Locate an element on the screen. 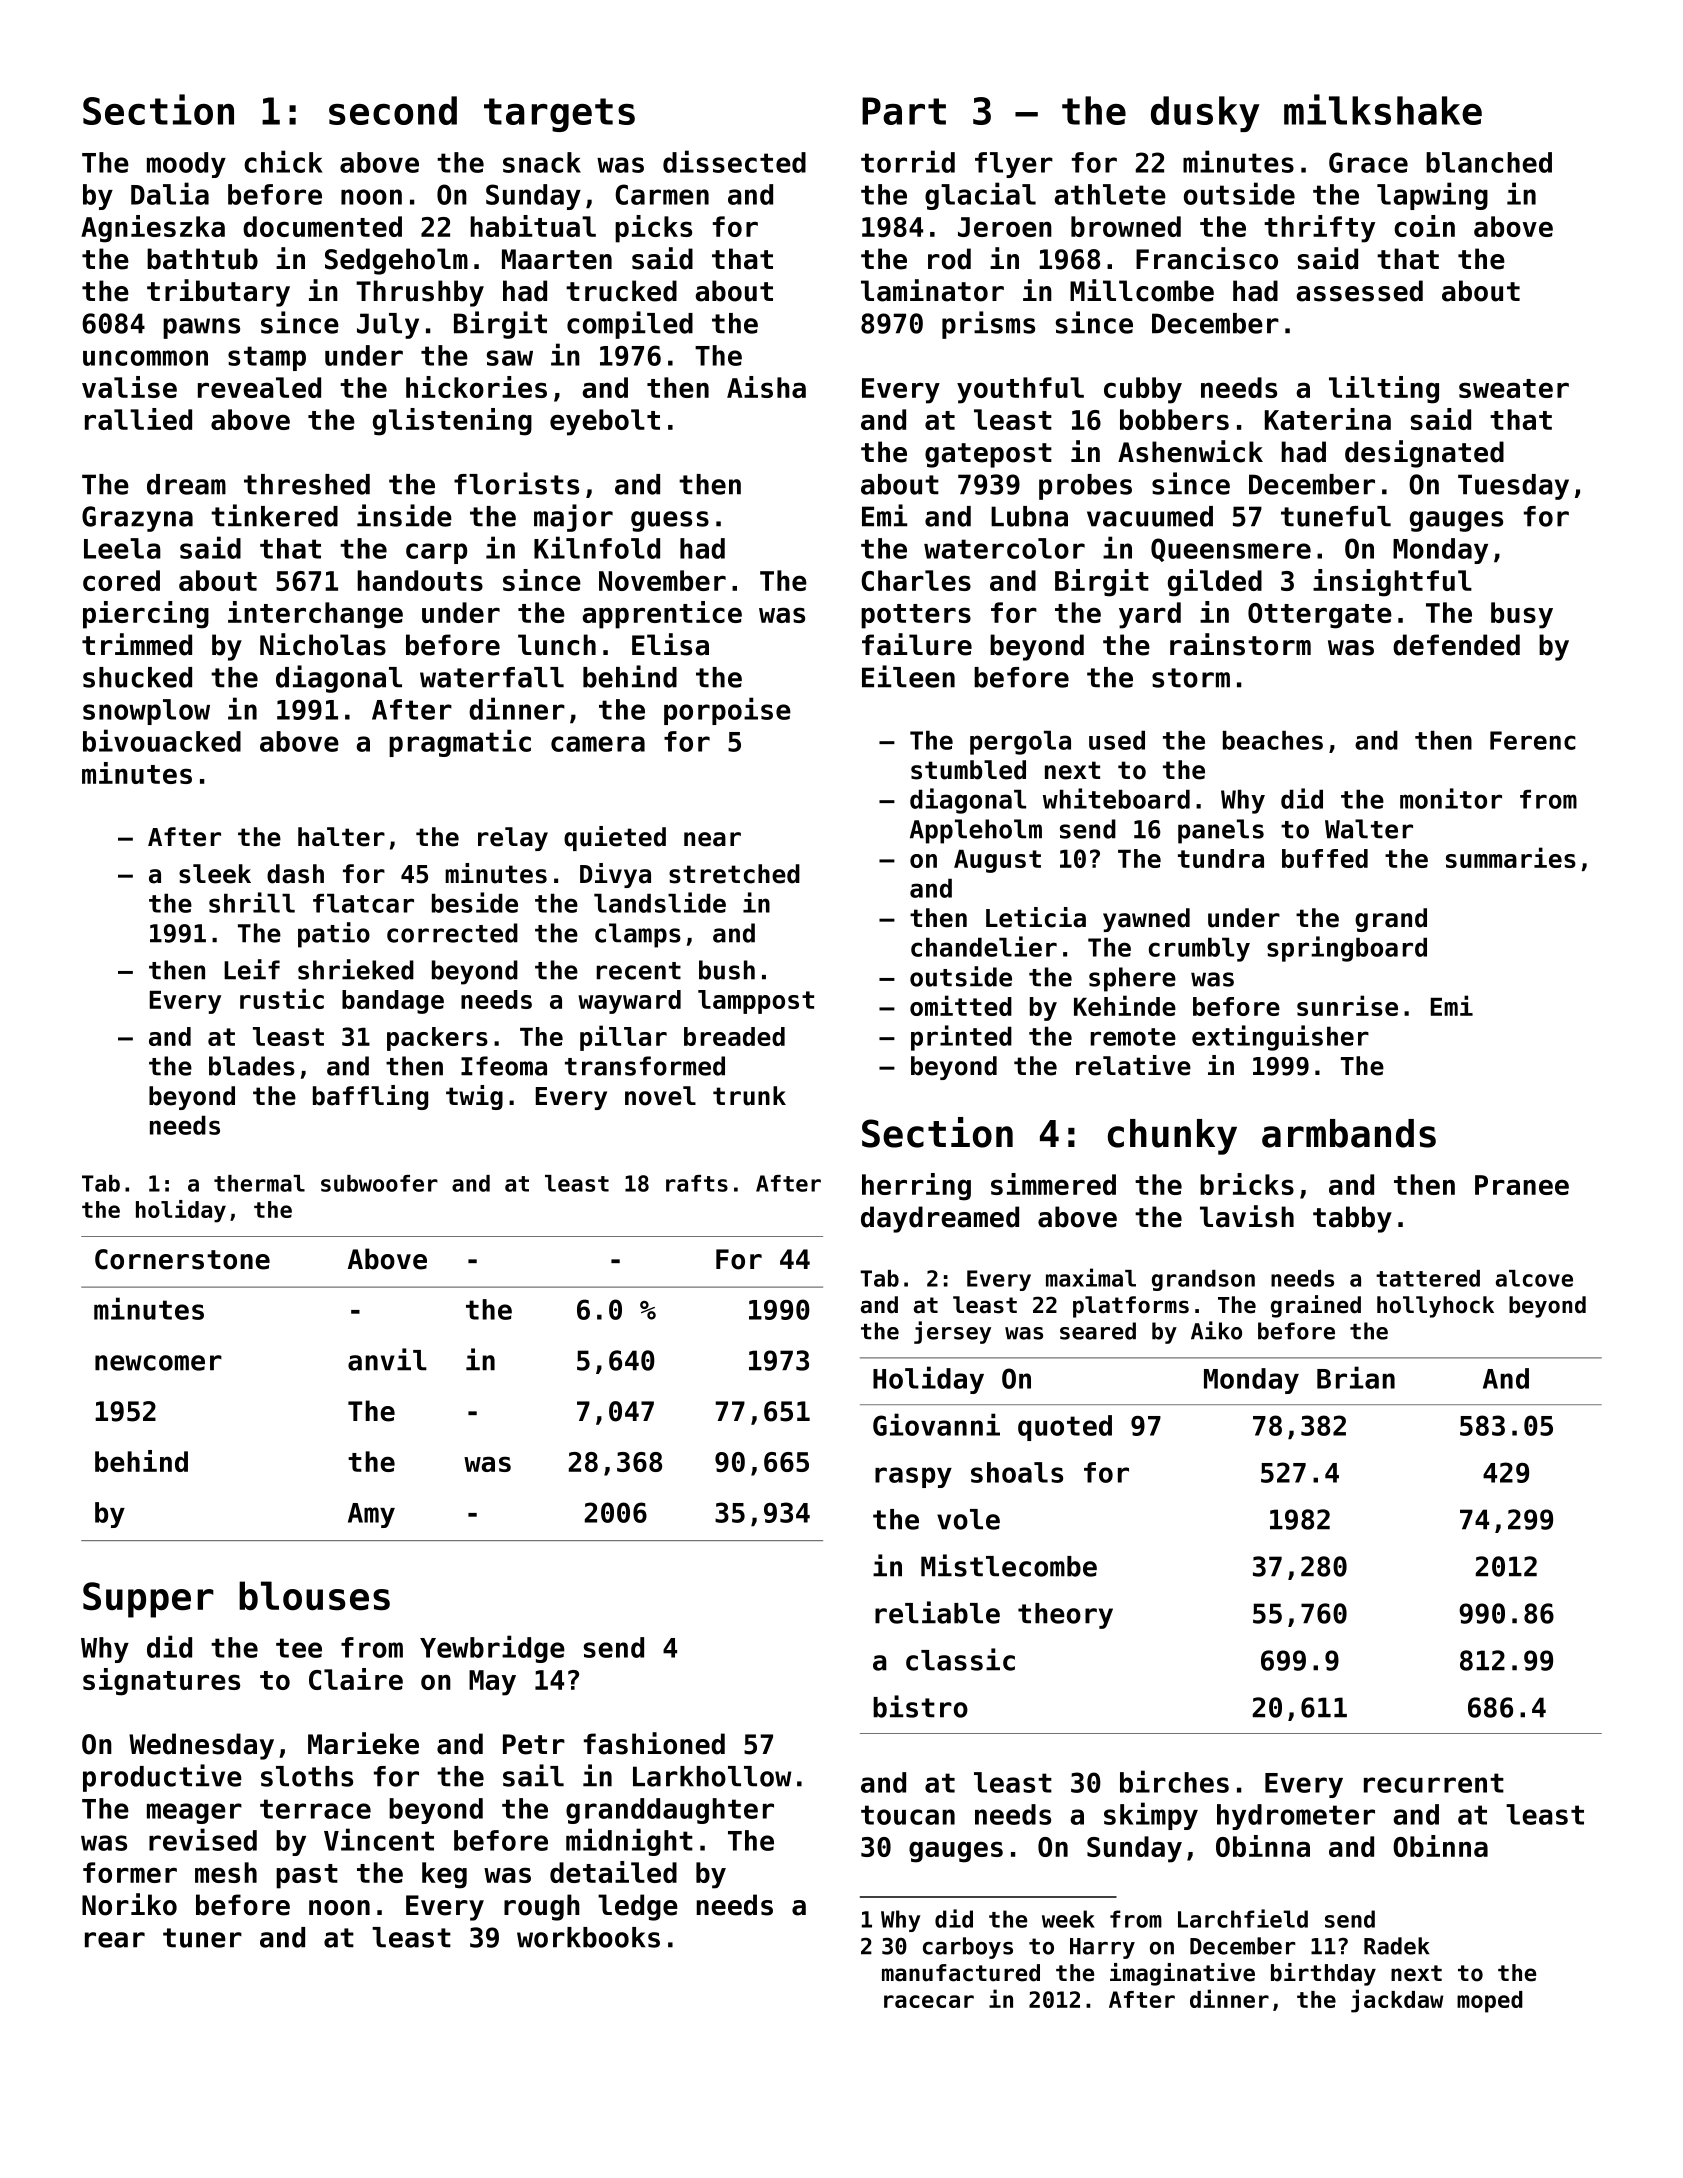  tuner is located at coordinates (202, 1938).
